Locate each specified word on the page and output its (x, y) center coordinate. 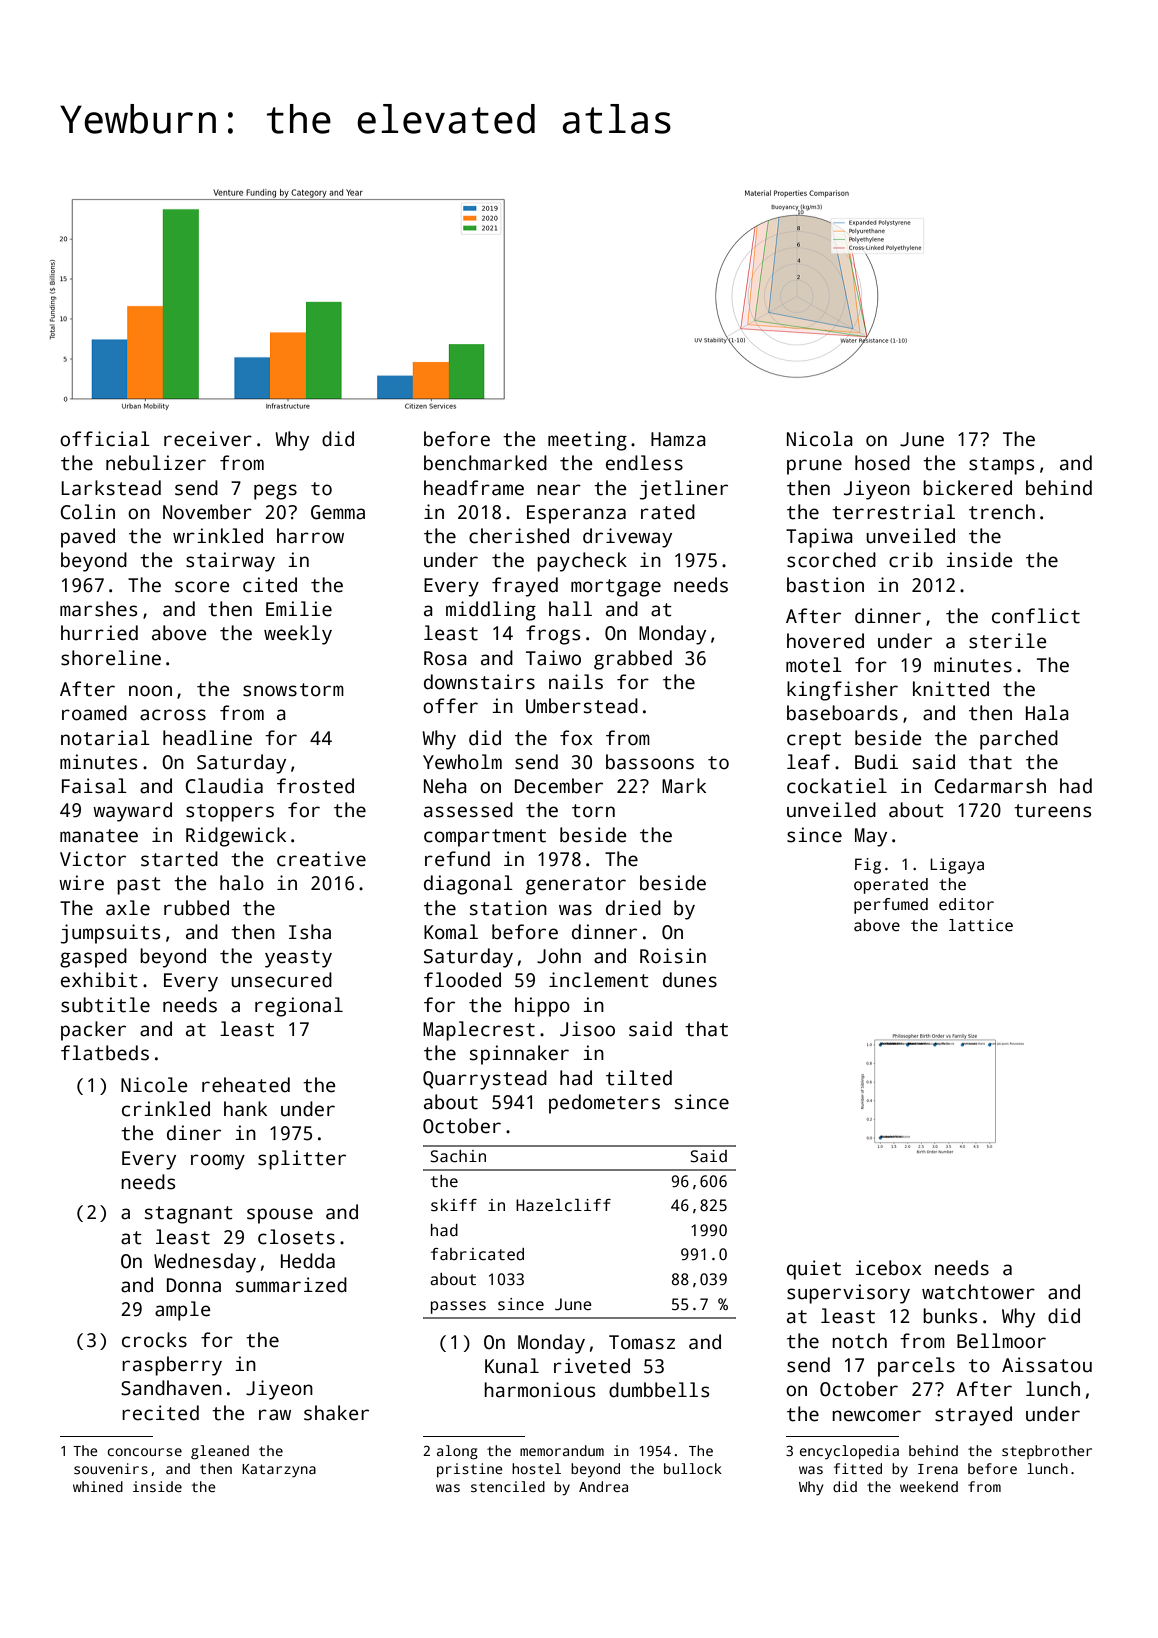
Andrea (603, 1486)
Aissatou (1047, 1365)
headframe (474, 488)
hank (245, 1109)
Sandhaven (171, 1388)
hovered (825, 641)
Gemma (338, 512)
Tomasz (642, 1342)
